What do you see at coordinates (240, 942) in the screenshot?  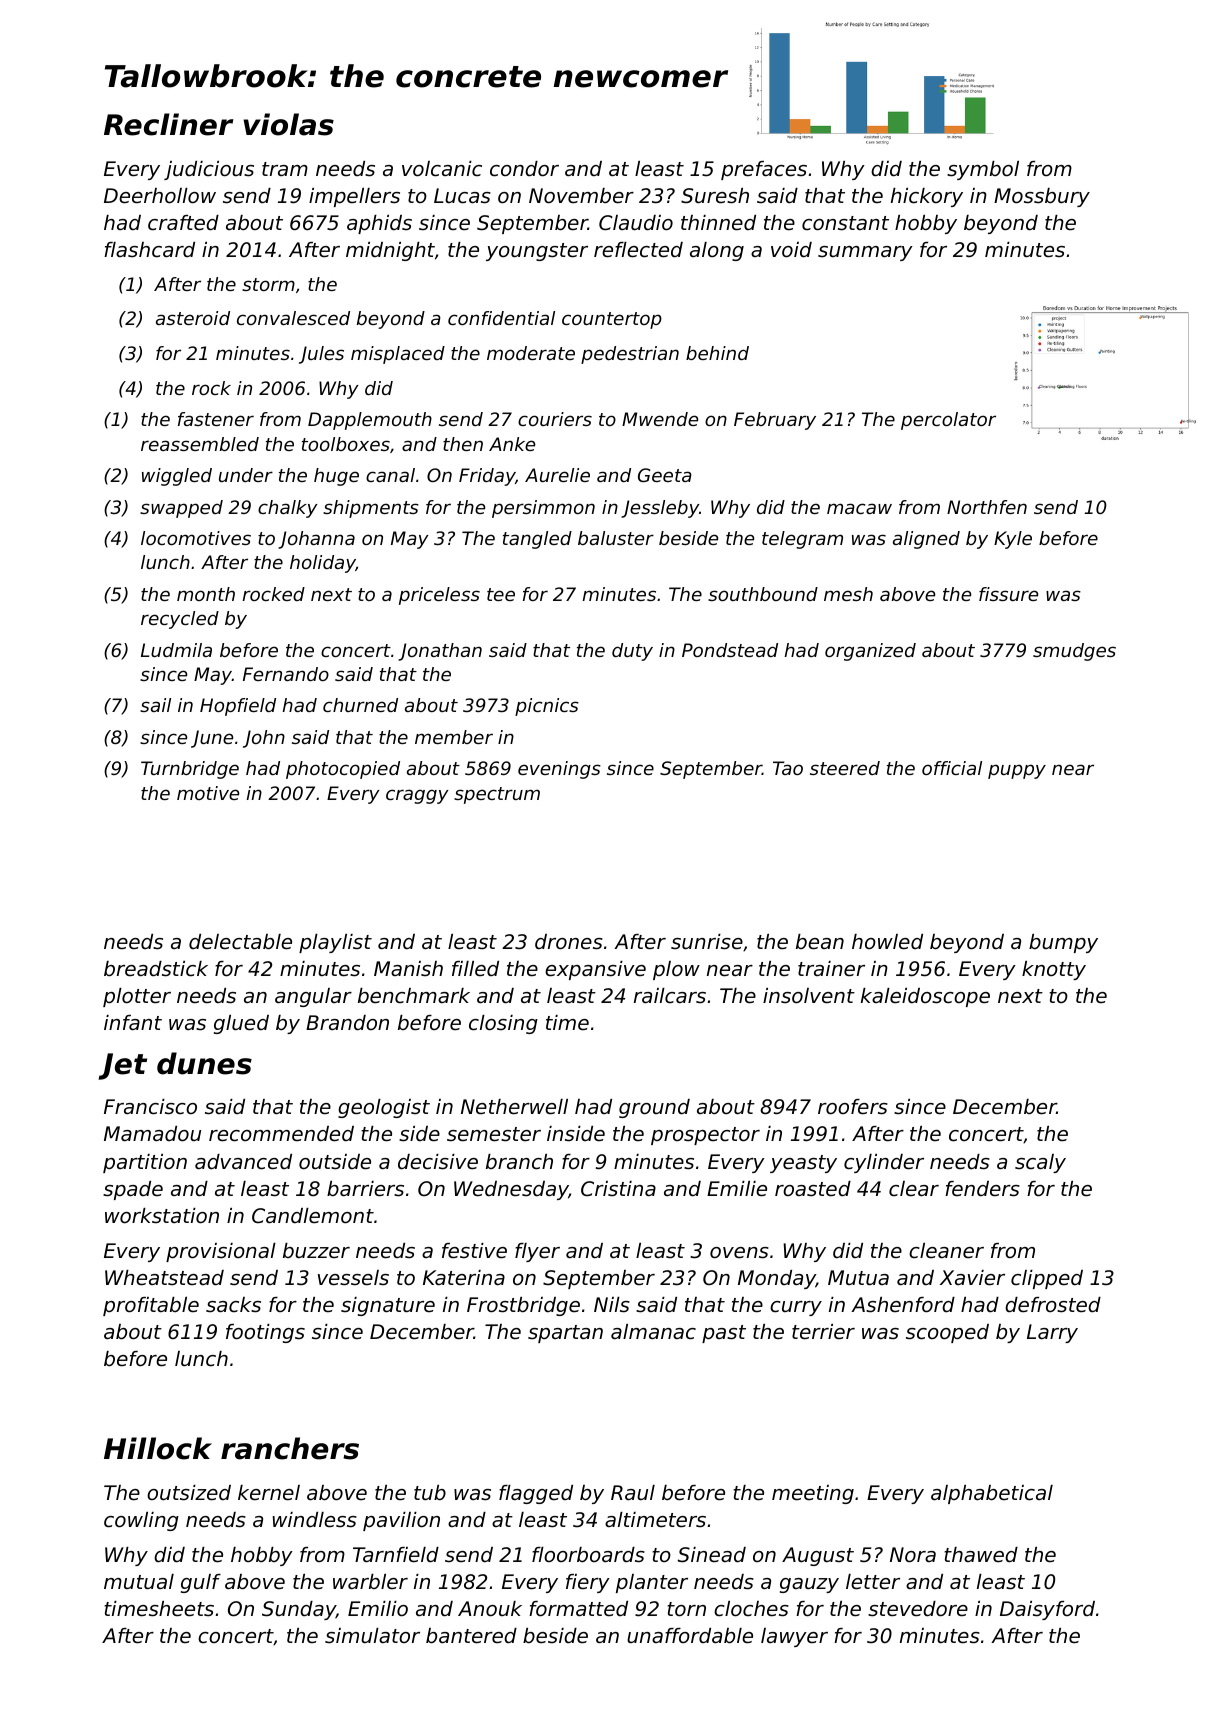 I see `delectable` at bounding box center [240, 942].
